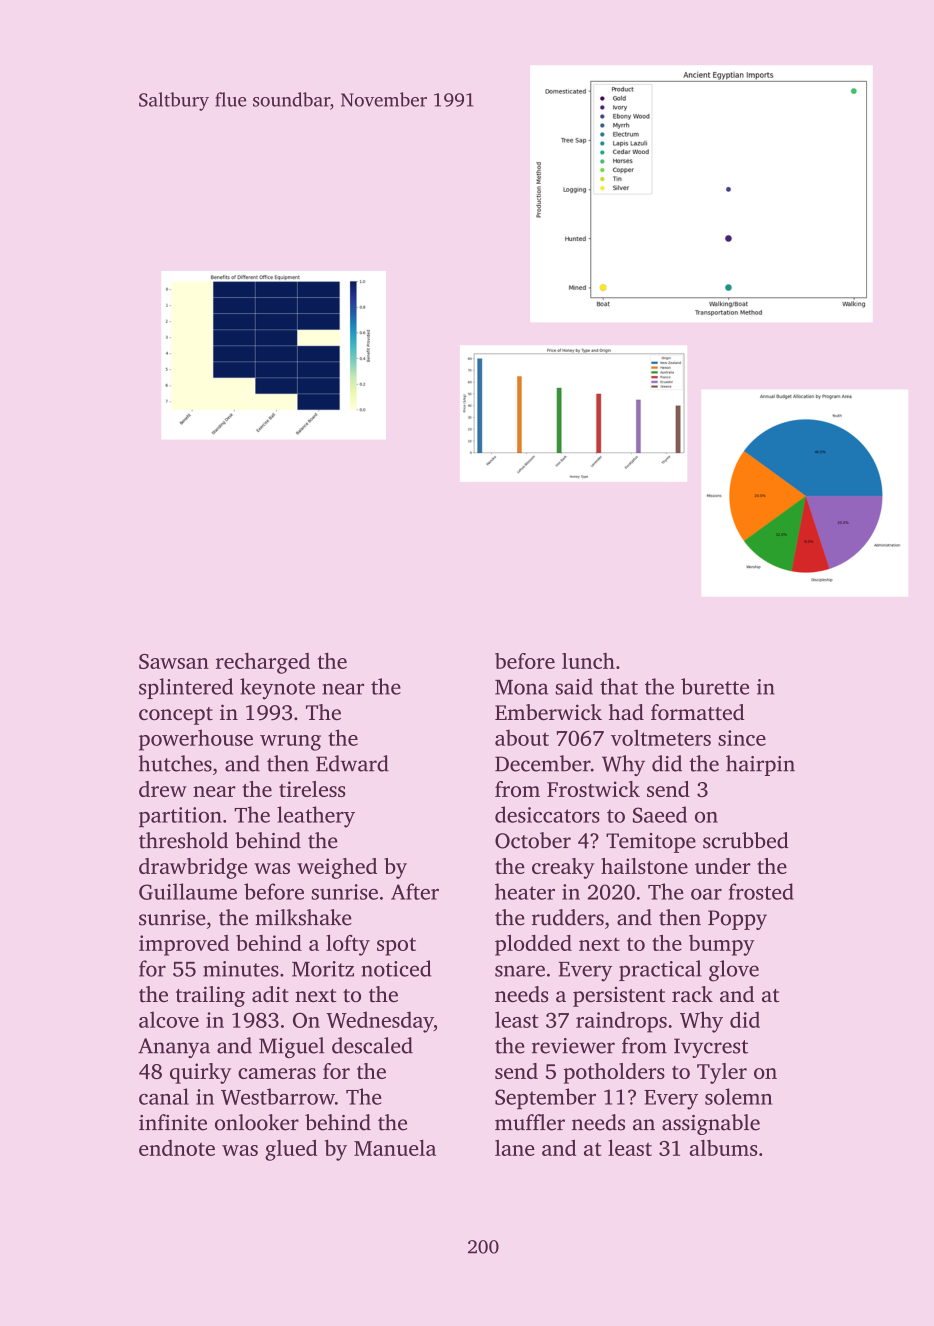  What do you see at coordinates (372, 1045) in the screenshot?
I see `descaled` at bounding box center [372, 1045].
